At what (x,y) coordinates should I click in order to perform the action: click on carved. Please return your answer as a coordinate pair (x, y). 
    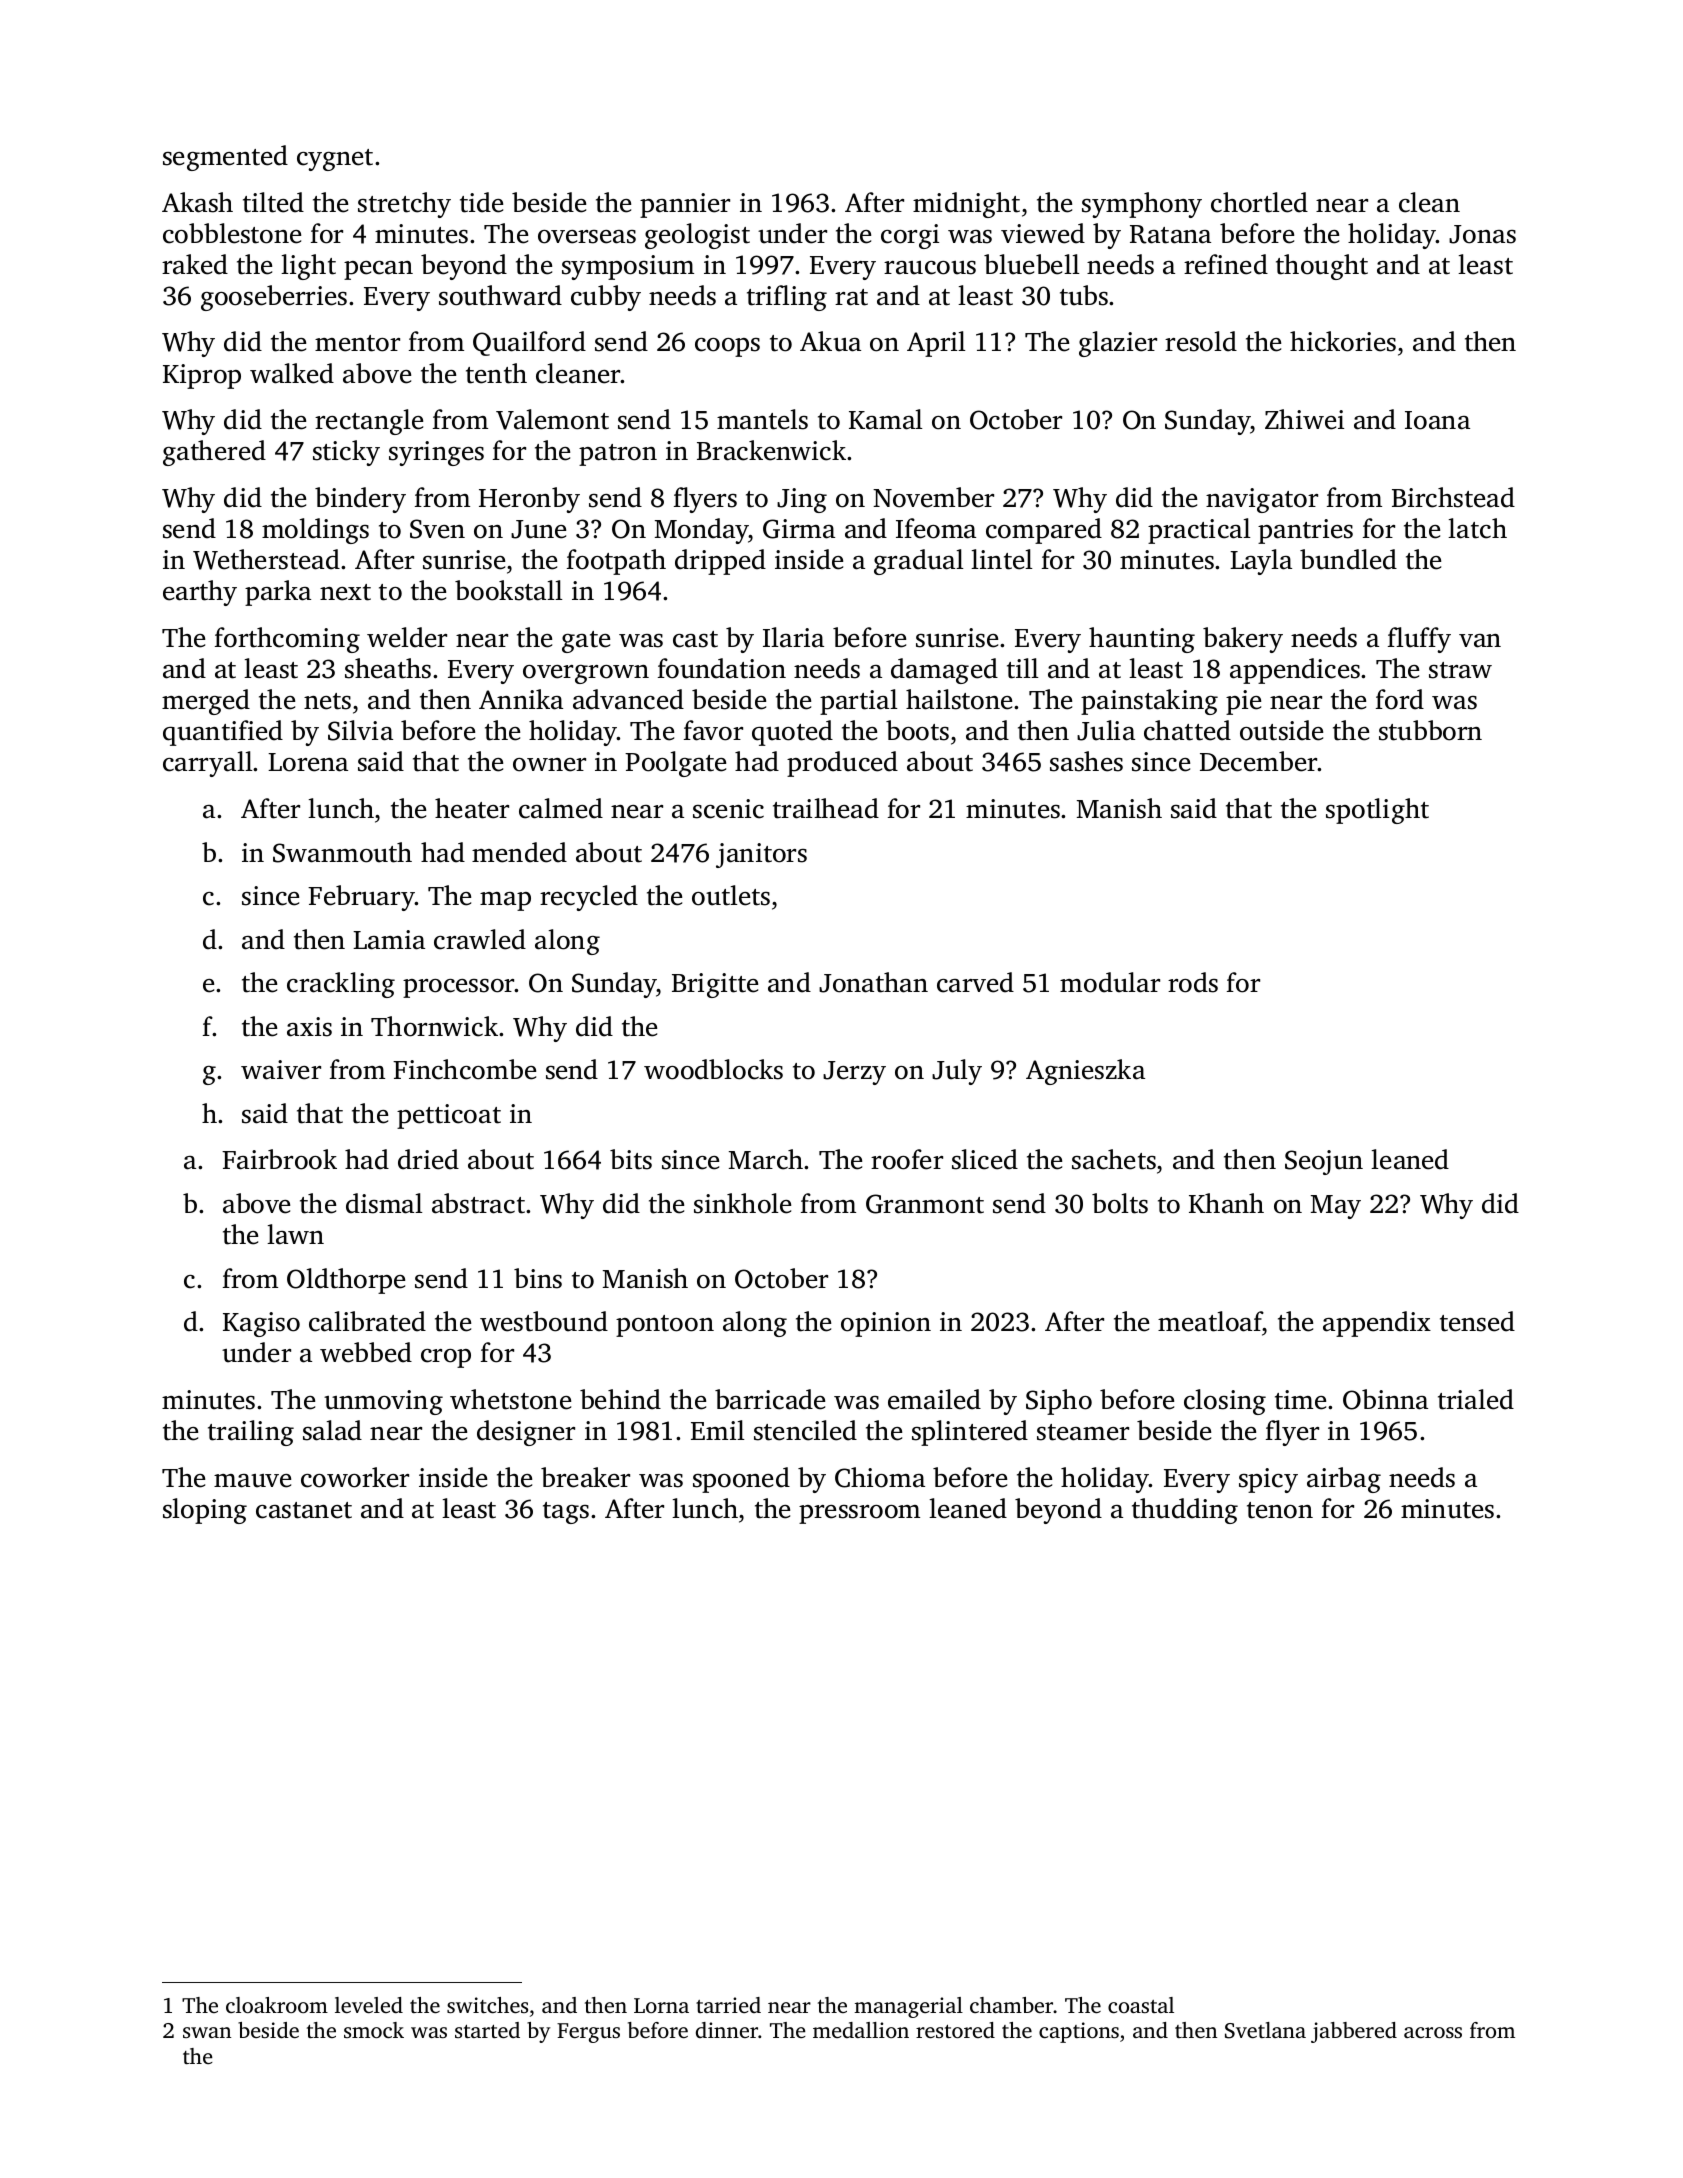
    Looking at the image, I should click on (975, 982).
